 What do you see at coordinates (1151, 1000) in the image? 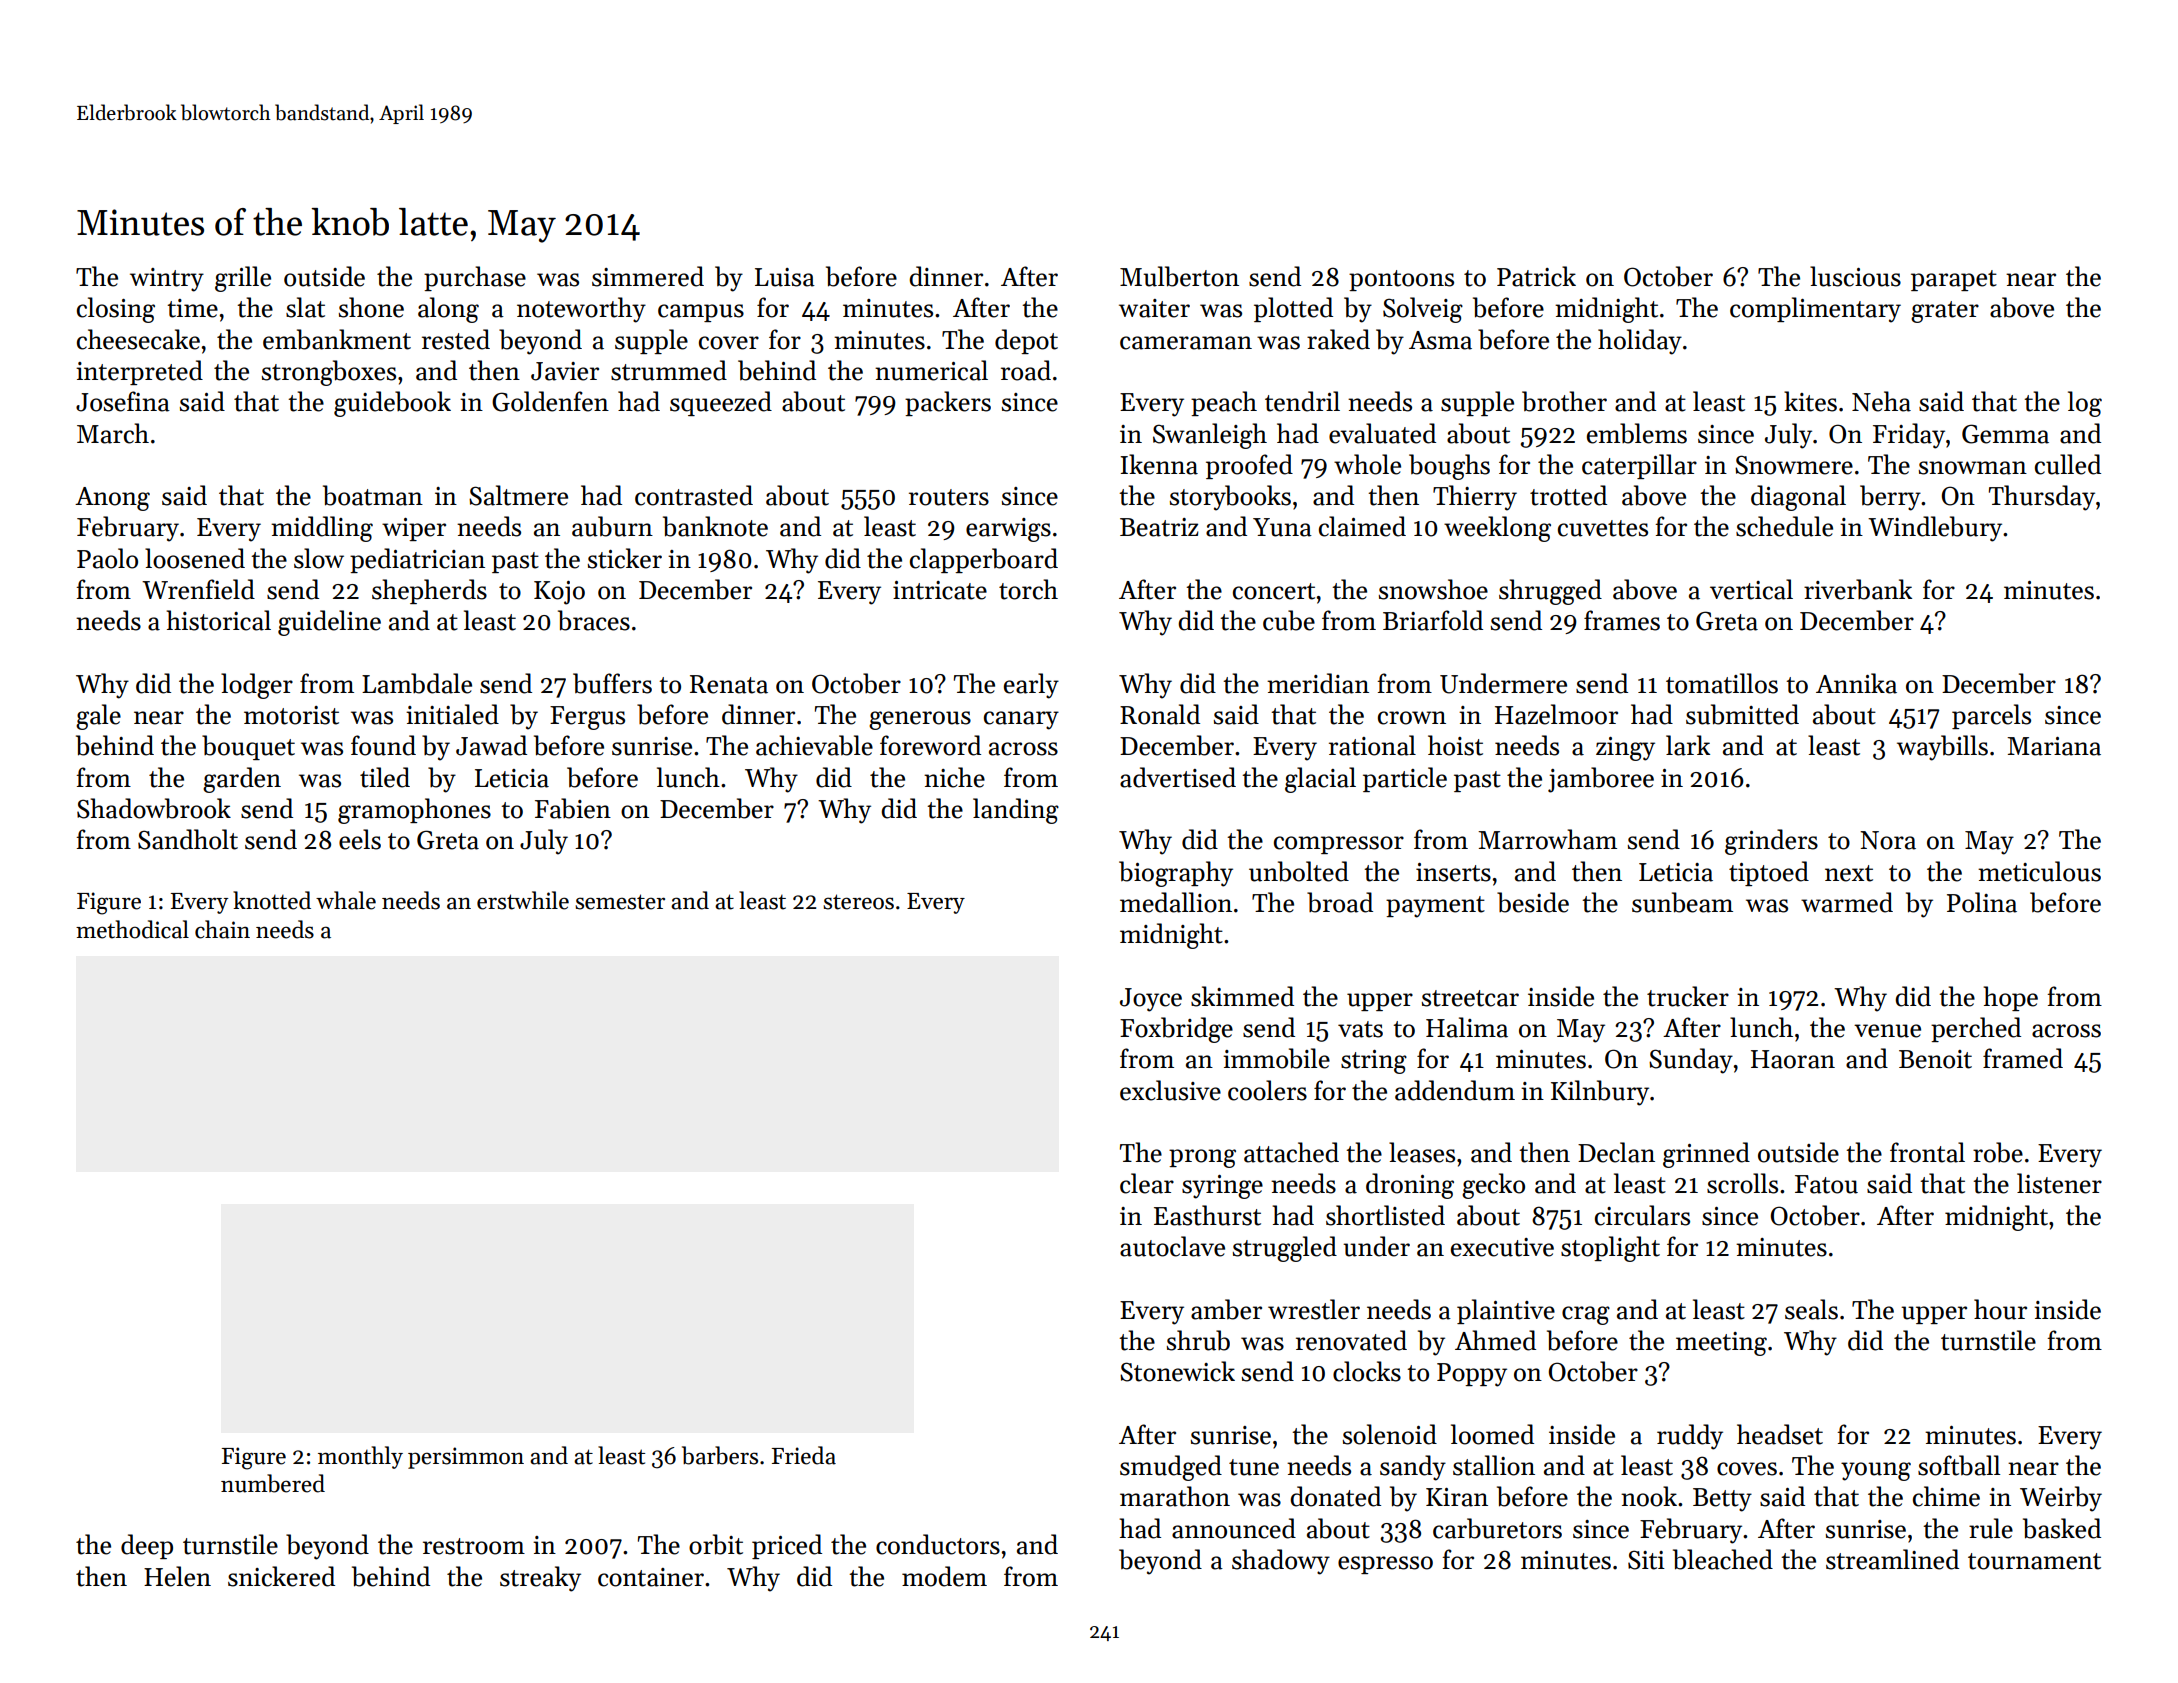
I see `Joyce` at bounding box center [1151, 1000].
